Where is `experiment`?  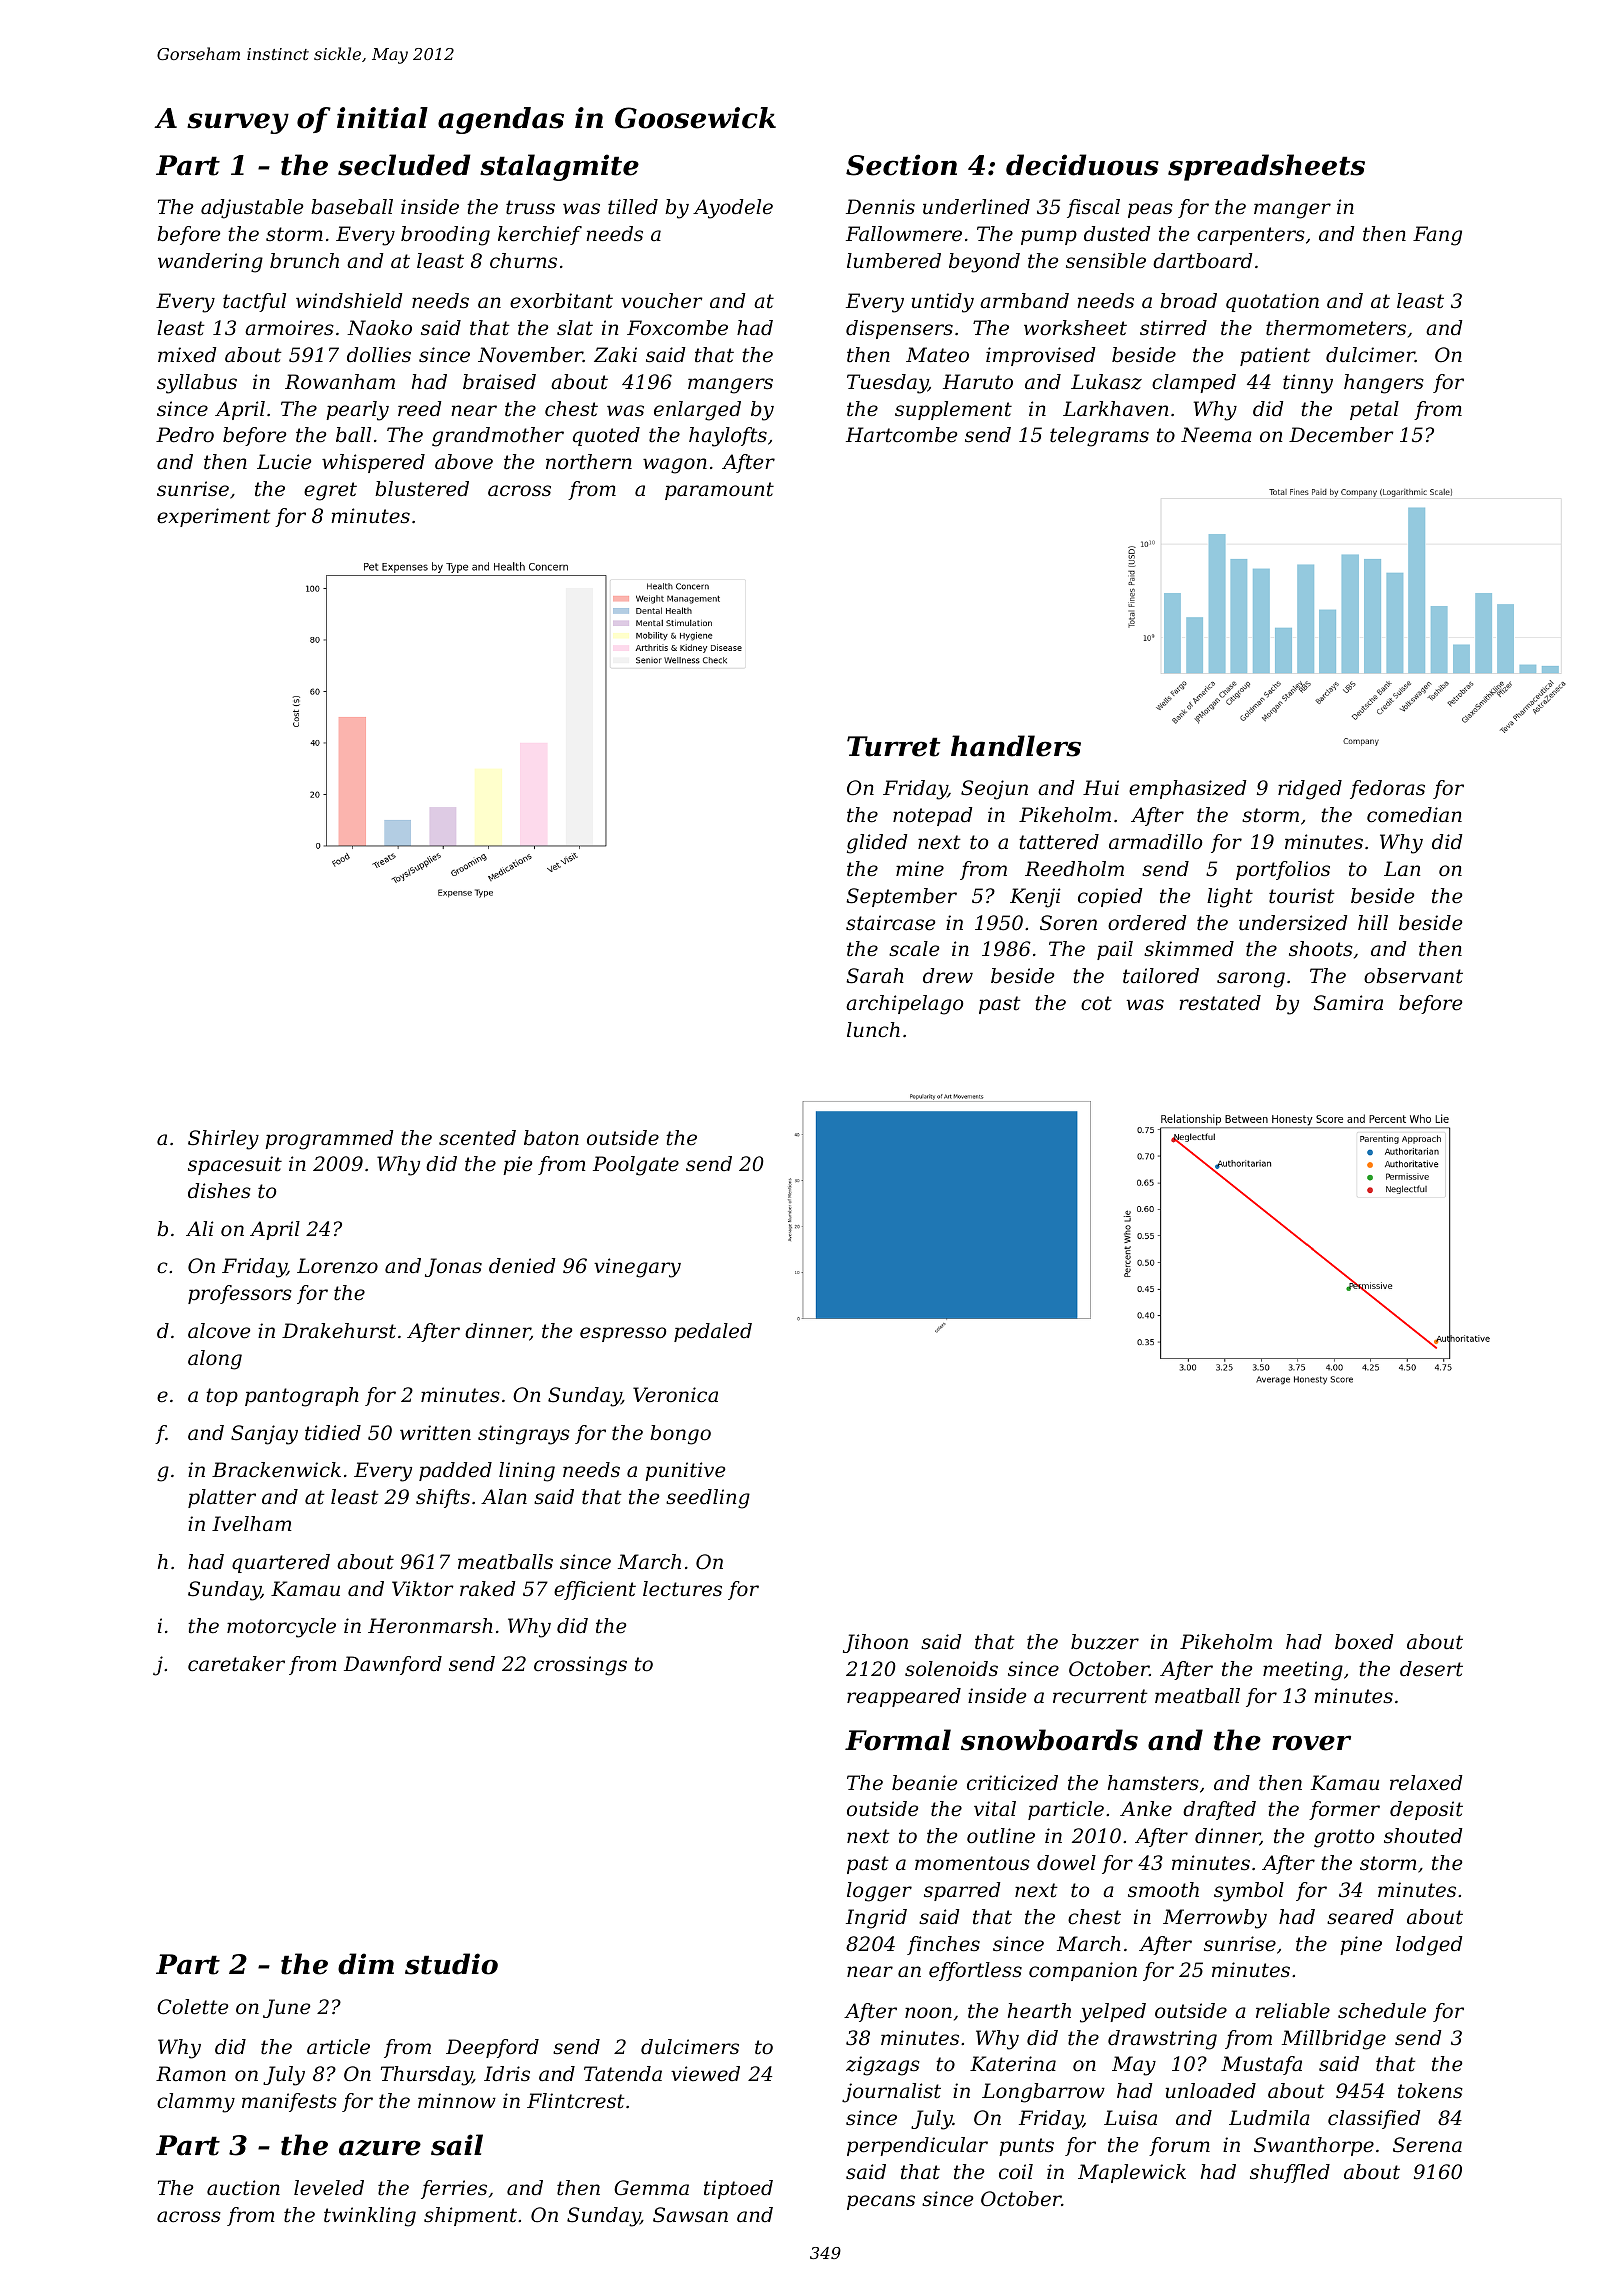
experiment is located at coordinates (214, 517).
